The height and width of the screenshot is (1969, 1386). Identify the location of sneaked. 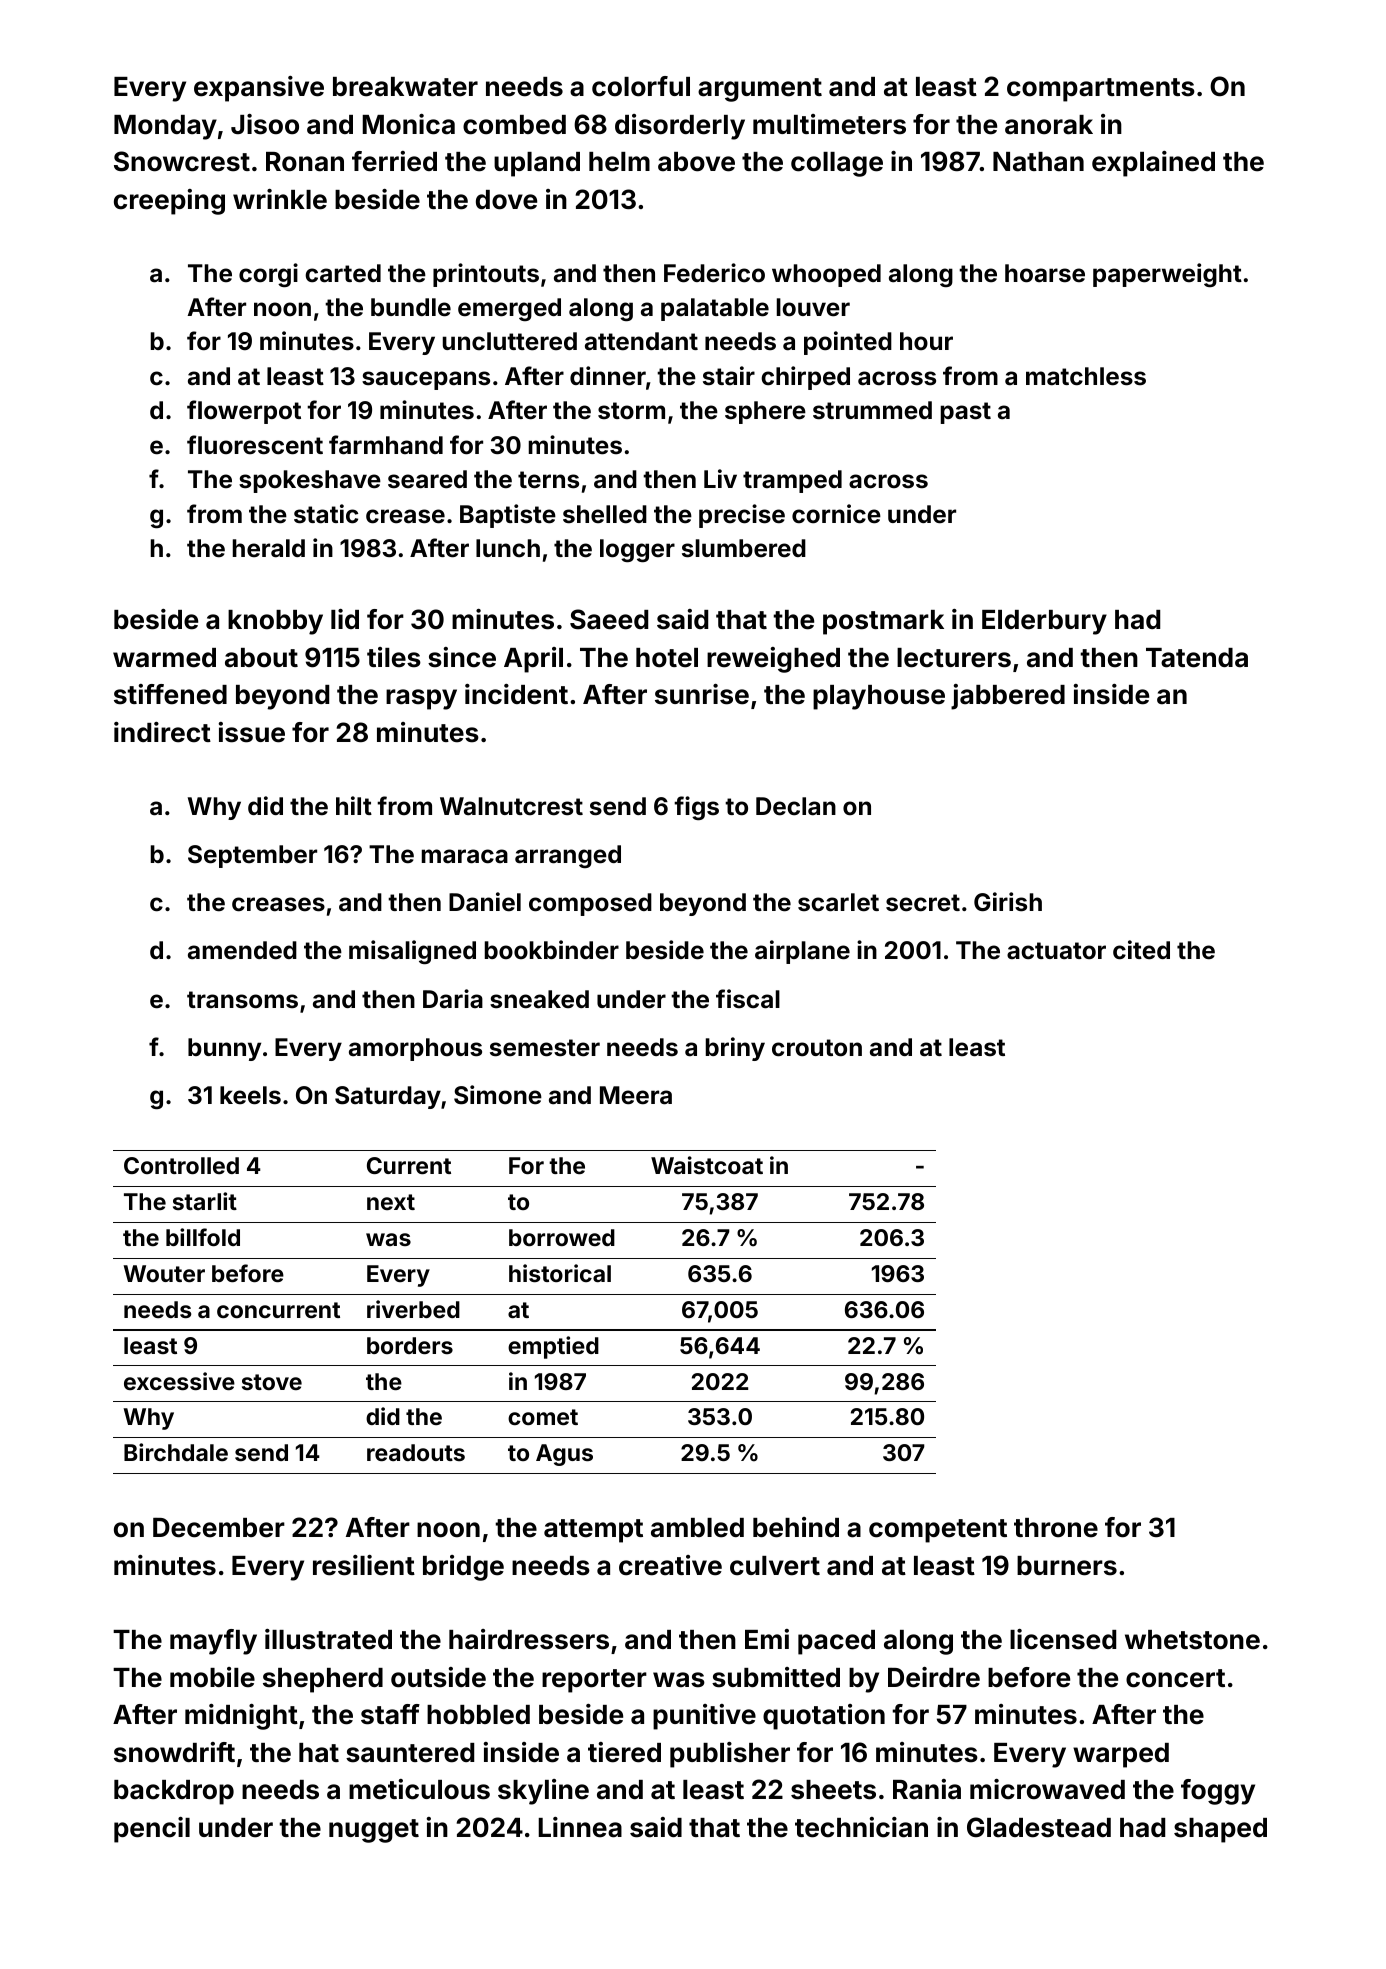
(539, 999).
